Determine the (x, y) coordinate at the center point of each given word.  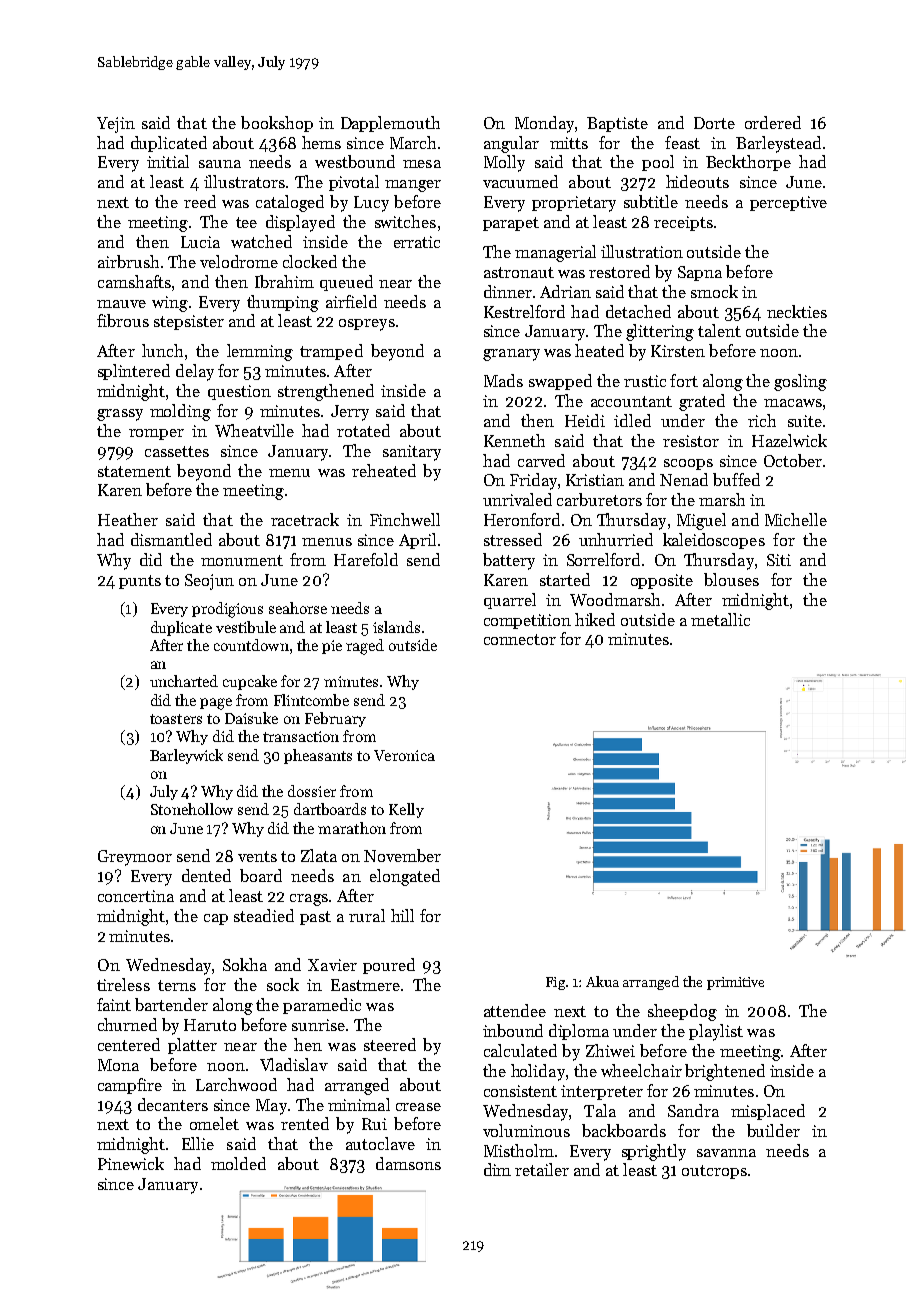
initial (168, 161)
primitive (735, 983)
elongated (405, 877)
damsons (408, 1163)
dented (206, 875)
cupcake (250, 682)
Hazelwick (789, 440)
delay (195, 372)
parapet (511, 224)
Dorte (714, 123)
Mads (503, 380)
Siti (779, 560)
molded (238, 1163)
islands (396, 627)
